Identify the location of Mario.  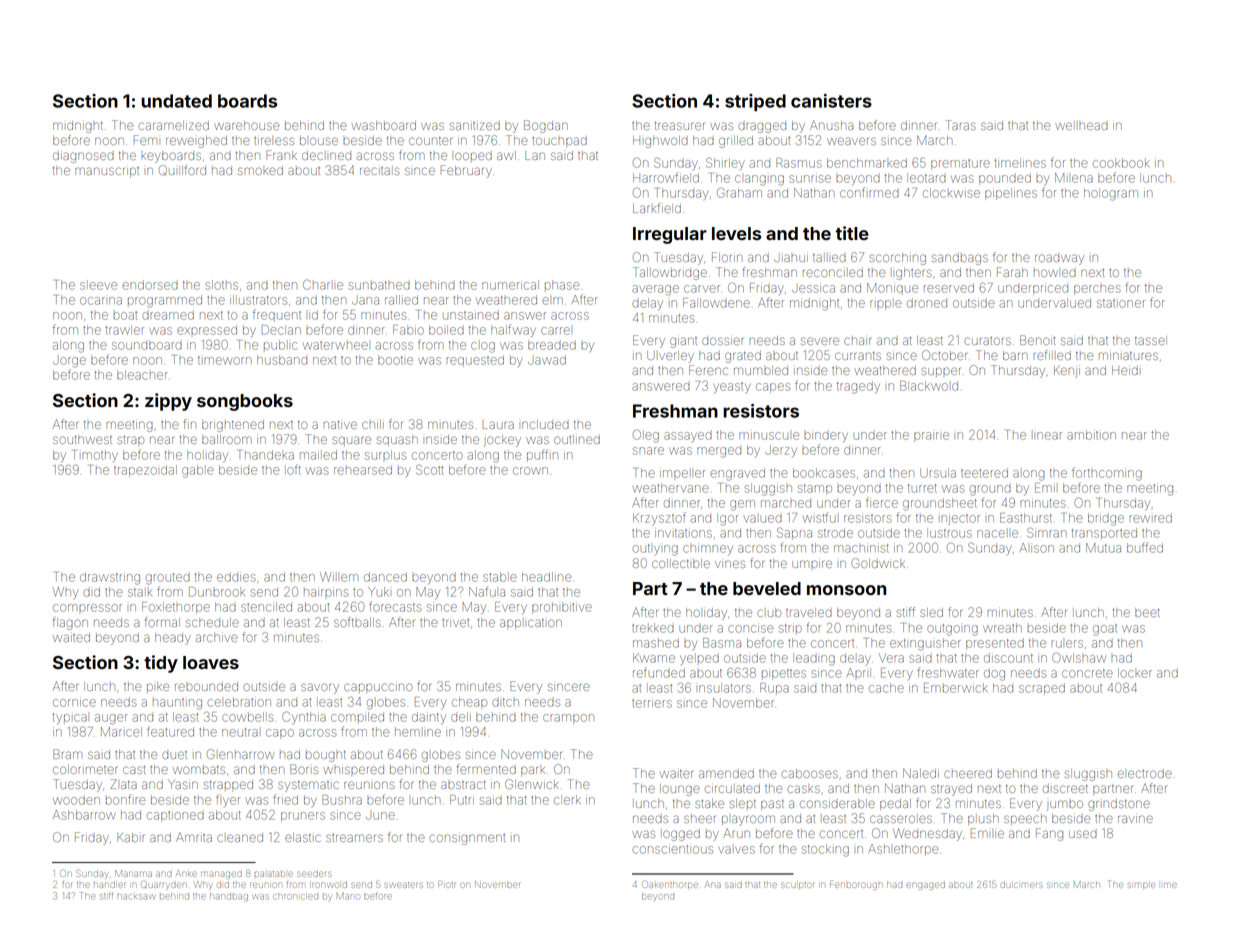
(348, 896).
